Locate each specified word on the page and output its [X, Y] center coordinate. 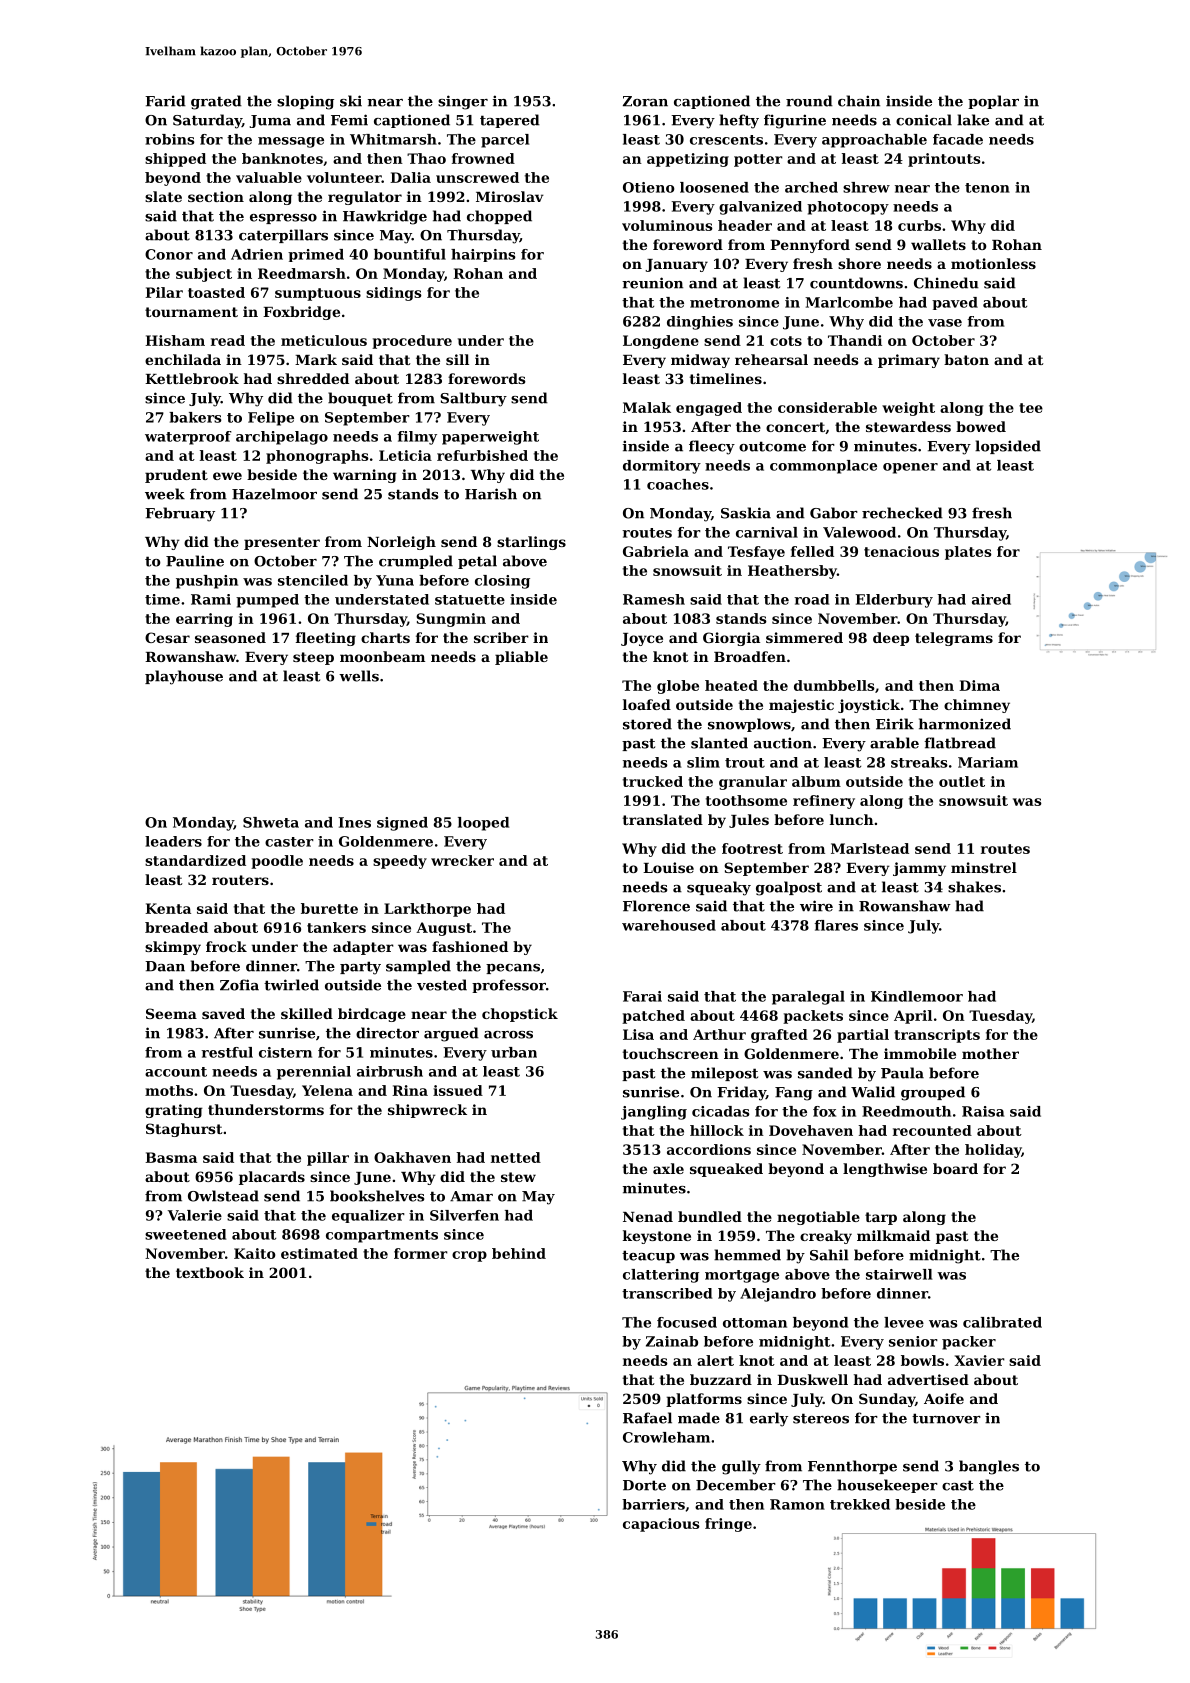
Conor [169, 254]
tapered [510, 121]
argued [451, 1034]
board [955, 1168]
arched [811, 187]
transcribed [667, 1293]
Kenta [168, 908]
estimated [319, 1253]
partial [863, 1036]
